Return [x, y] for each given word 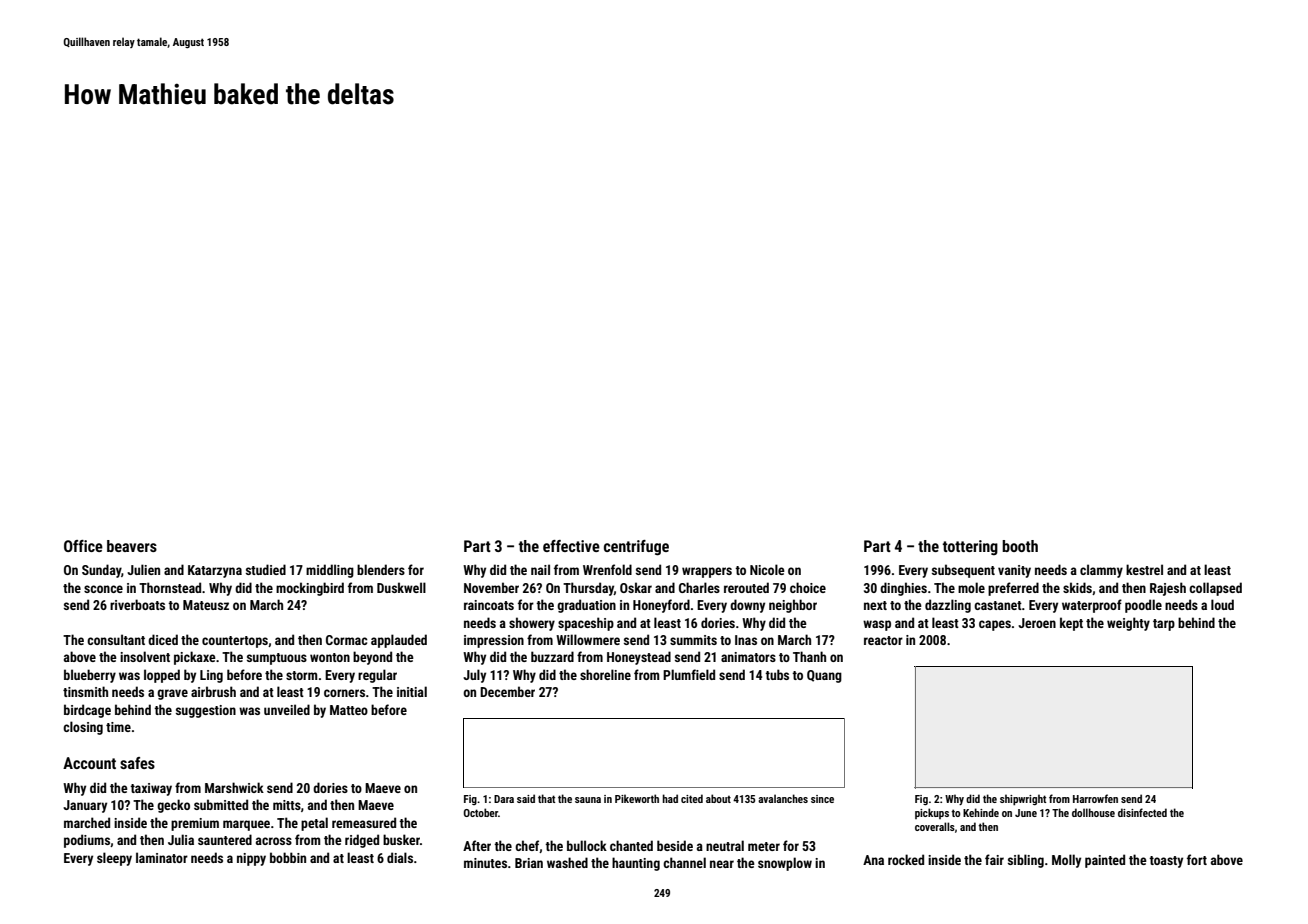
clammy [1101, 571]
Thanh [809, 656]
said [526, 798]
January [85, 806]
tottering [970, 548]
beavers [132, 546]
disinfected [1142, 812]
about [718, 798]
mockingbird [310, 589]
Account [89, 763]
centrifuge [636, 548]
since [822, 799]
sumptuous [277, 659]
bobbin [288, 857]
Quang [824, 676]
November [491, 587]
